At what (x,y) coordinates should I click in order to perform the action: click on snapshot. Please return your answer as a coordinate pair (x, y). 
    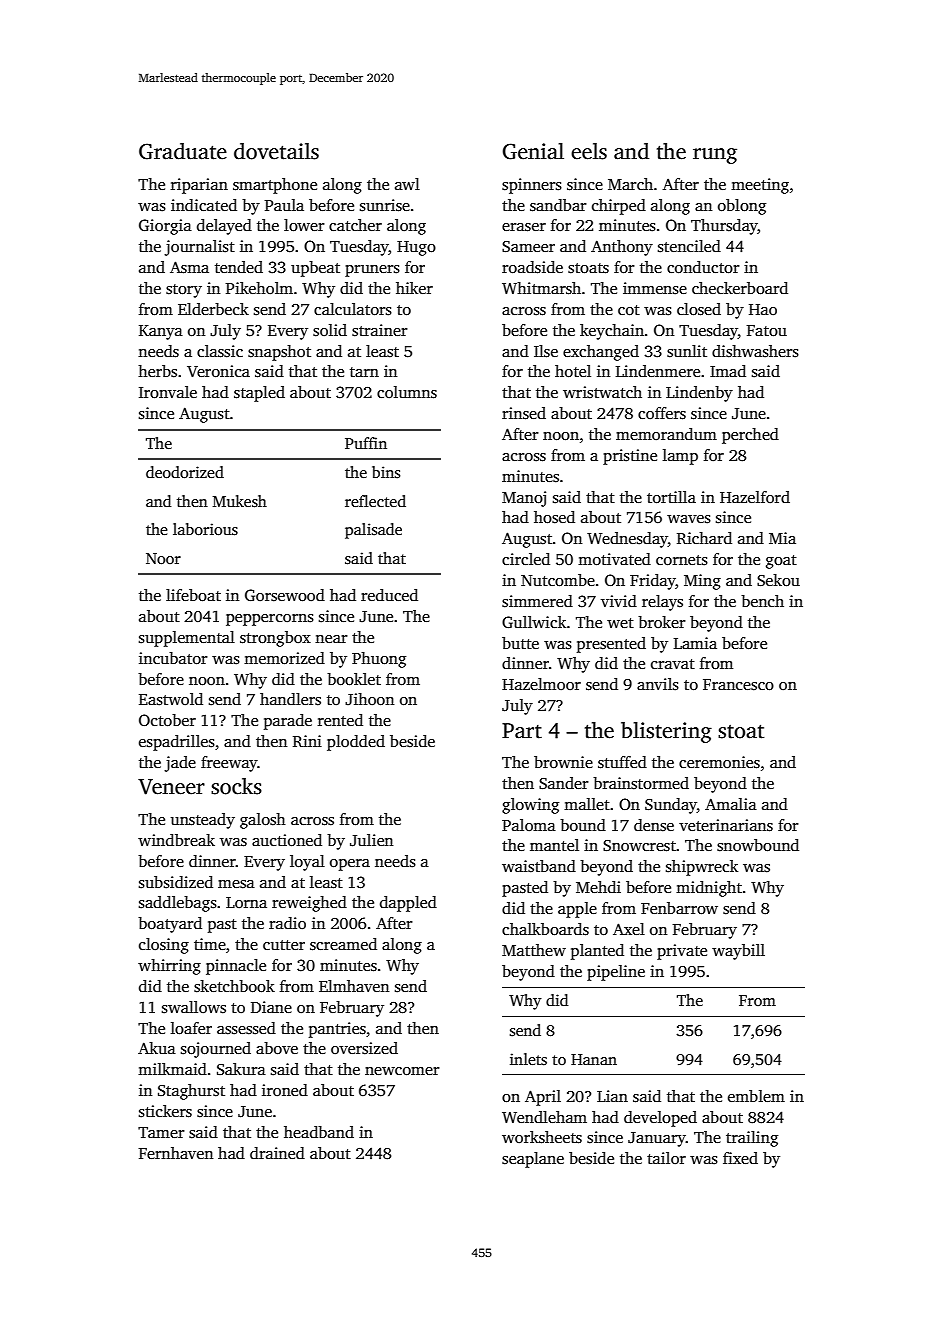
    Looking at the image, I should click on (279, 353).
